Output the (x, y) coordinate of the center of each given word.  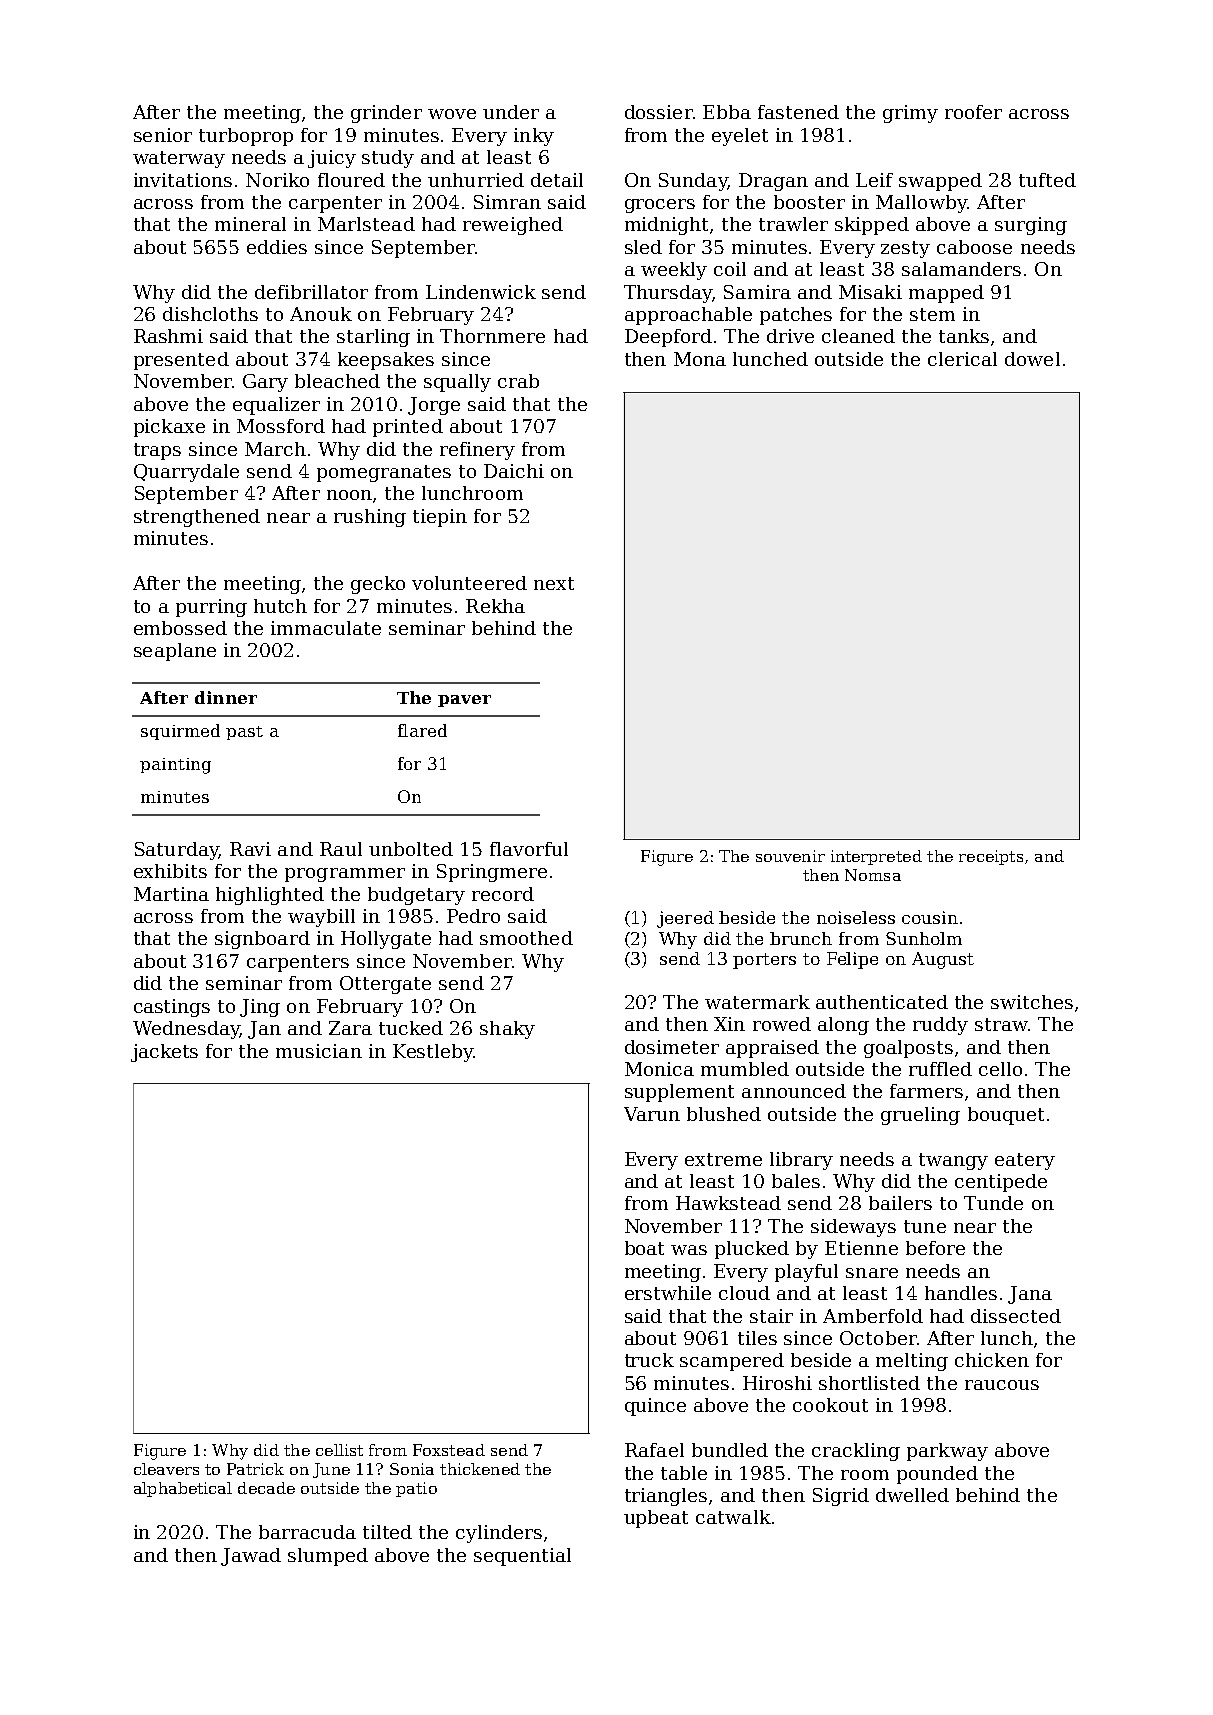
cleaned (858, 336)
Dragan (773, 182)
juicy (332, 159)
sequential (522, 1557)
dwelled (912, 1495)
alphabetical (183, 1489)
